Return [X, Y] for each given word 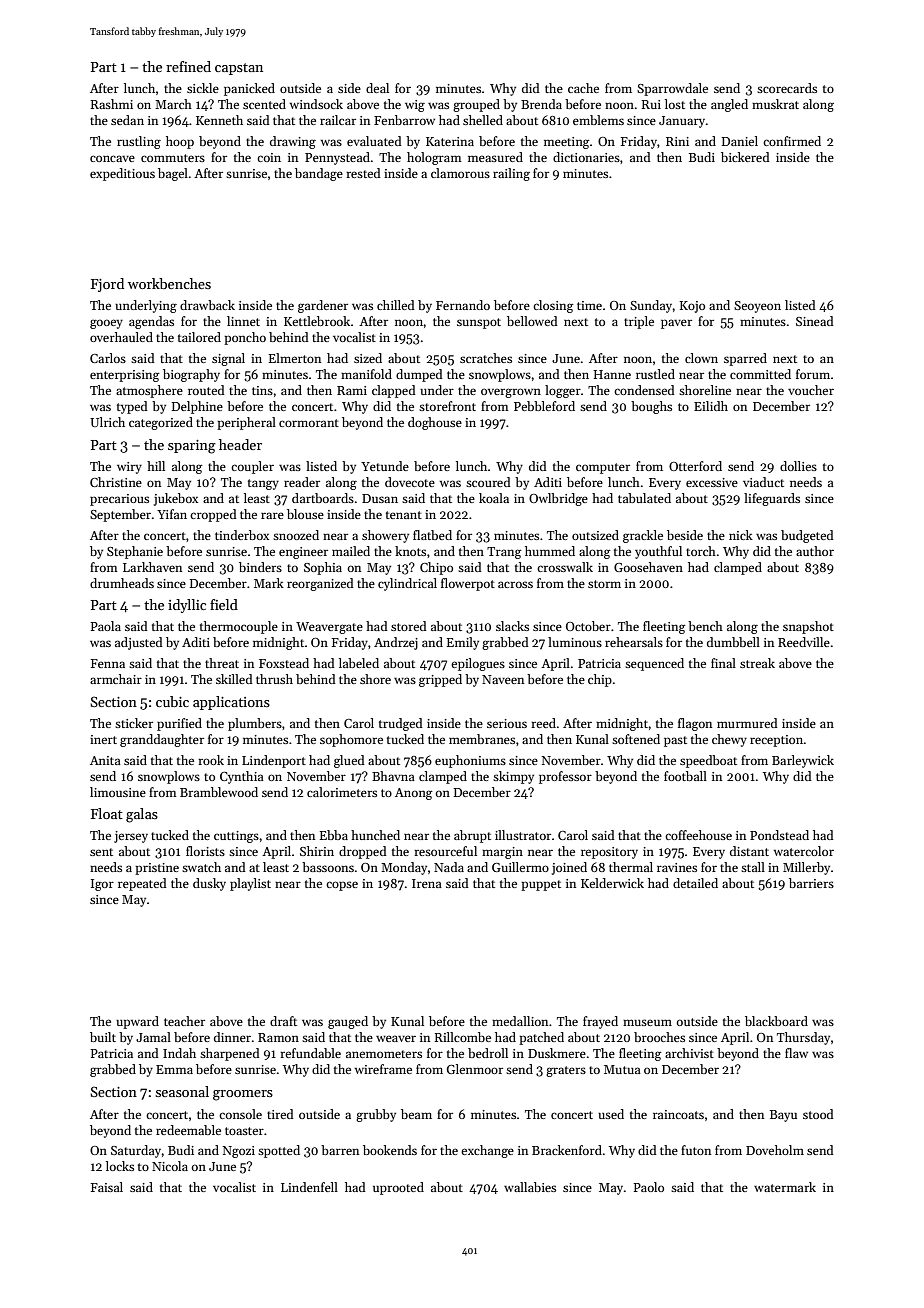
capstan [239, 69]
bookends [390, 1150]
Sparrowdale [672, 89]
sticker [134, 723]
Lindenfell [309, 1187]
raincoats [678, 1114]
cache [583, 88]
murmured [747, 723]
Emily [463, 643]
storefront [447, 406]
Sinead [815, 321]
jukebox [176, 499]
